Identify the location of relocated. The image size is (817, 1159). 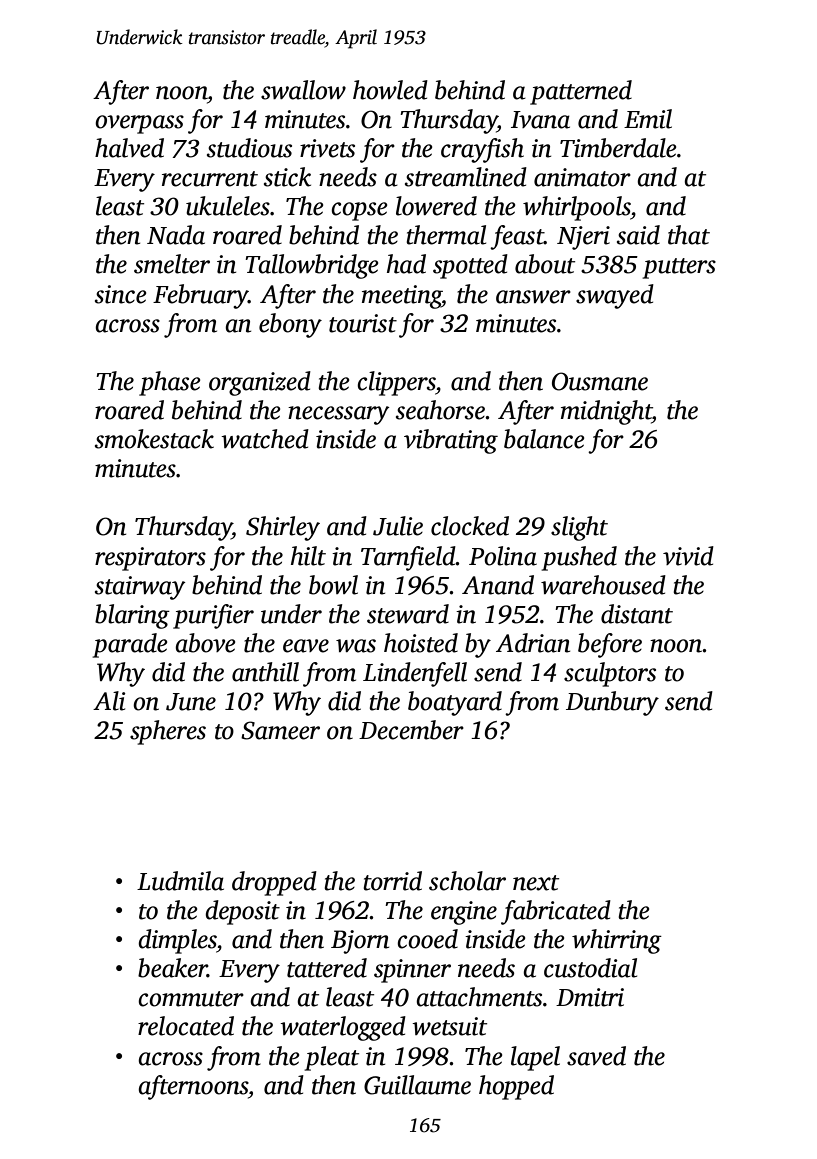
(186, 1026).
